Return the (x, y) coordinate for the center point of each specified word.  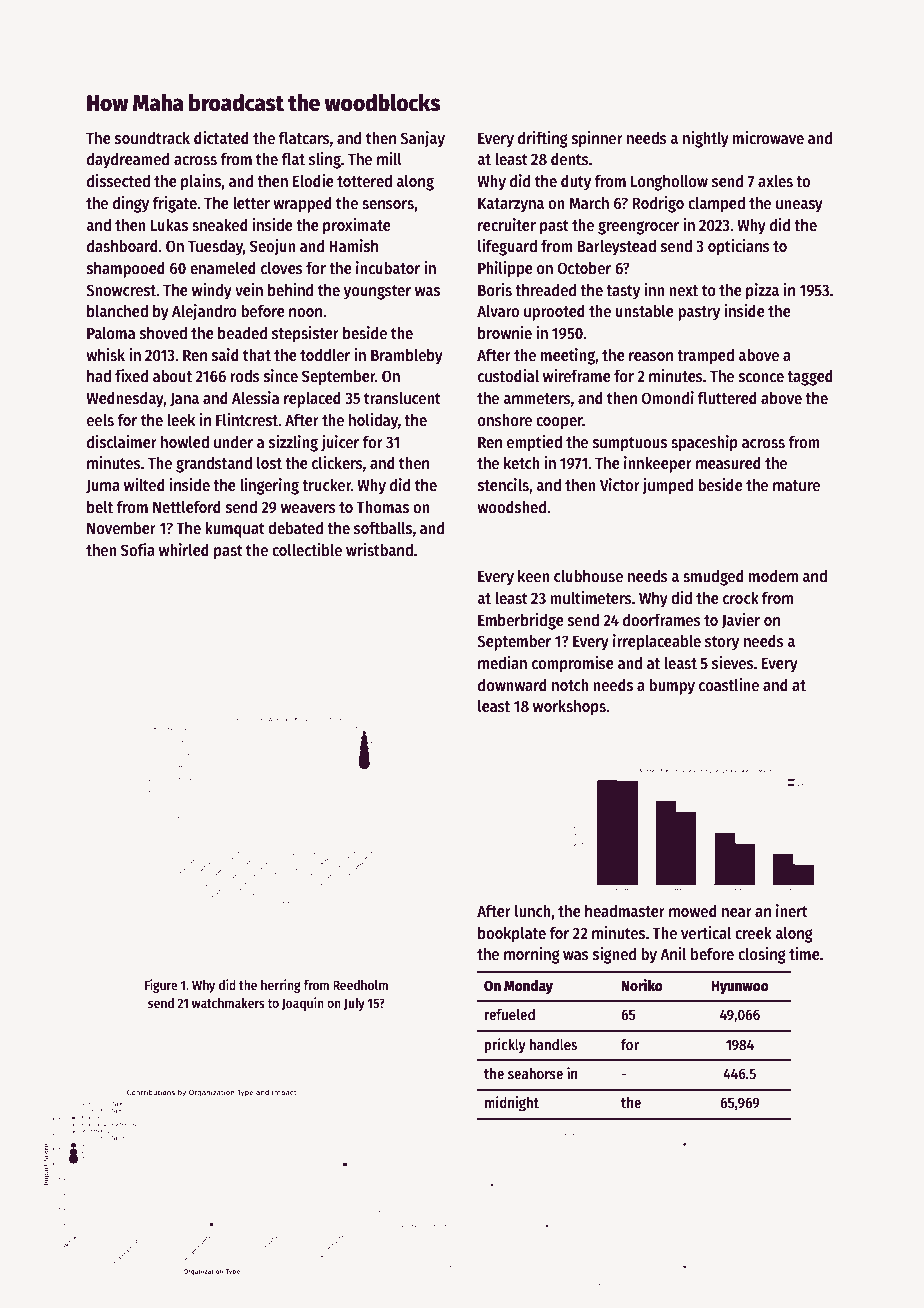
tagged (810, 377)
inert (792, 911)
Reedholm (360, 985)
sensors (388, 205)
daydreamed (128, 160)
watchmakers (228, 1003)
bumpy (672, 686)
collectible (307, 550)
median (502, 663)
